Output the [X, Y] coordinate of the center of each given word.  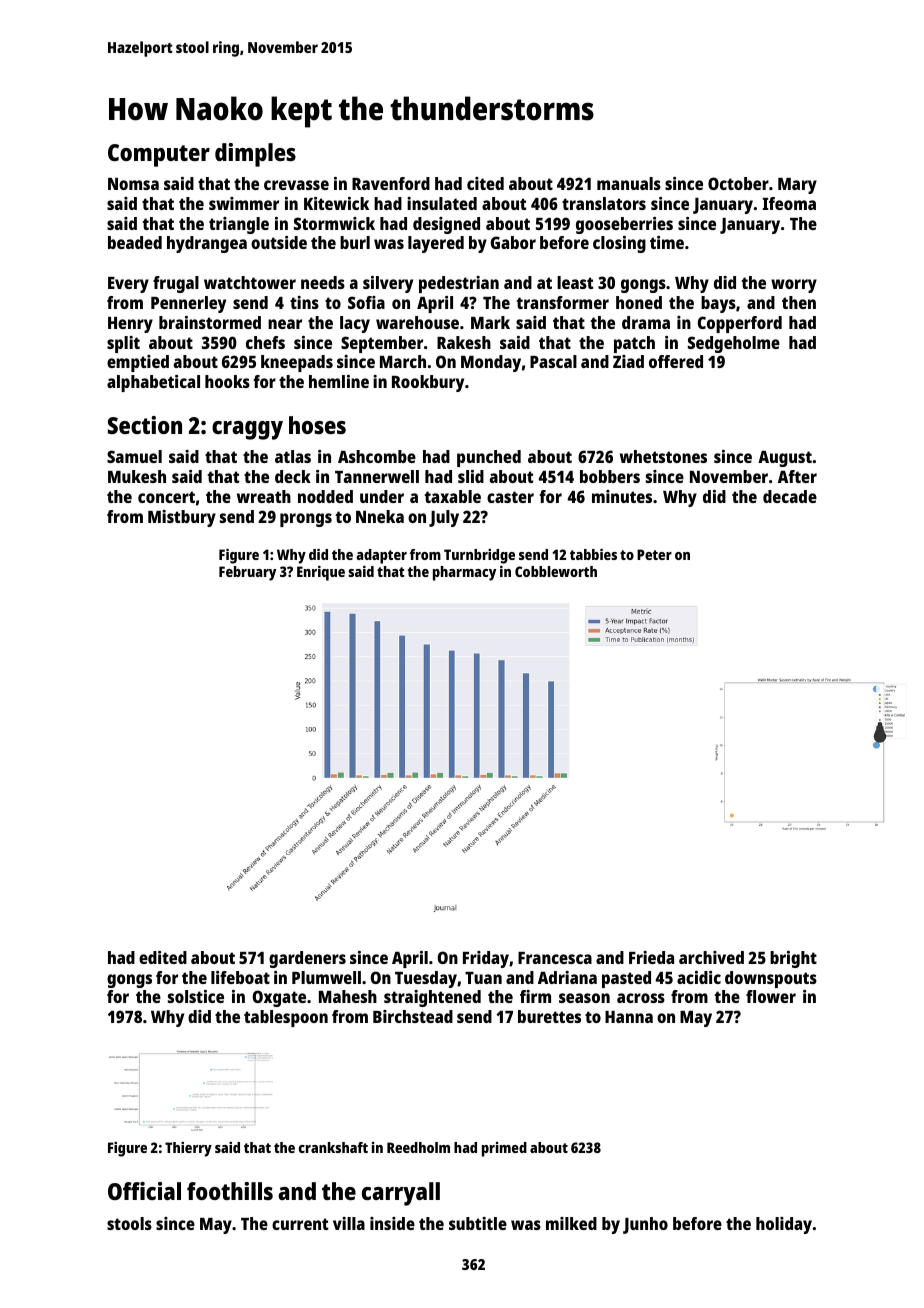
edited [163, 957]
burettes [549, 1016]
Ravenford [391, 183]
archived [711, 957]
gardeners [307, 959]
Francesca [555, 958]
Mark [490, 322]
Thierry [188, 1149]
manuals [629, 183]
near [285, 324]
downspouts [771, 979]
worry [794, 286]
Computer [159, 155]
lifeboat [240, 977]
